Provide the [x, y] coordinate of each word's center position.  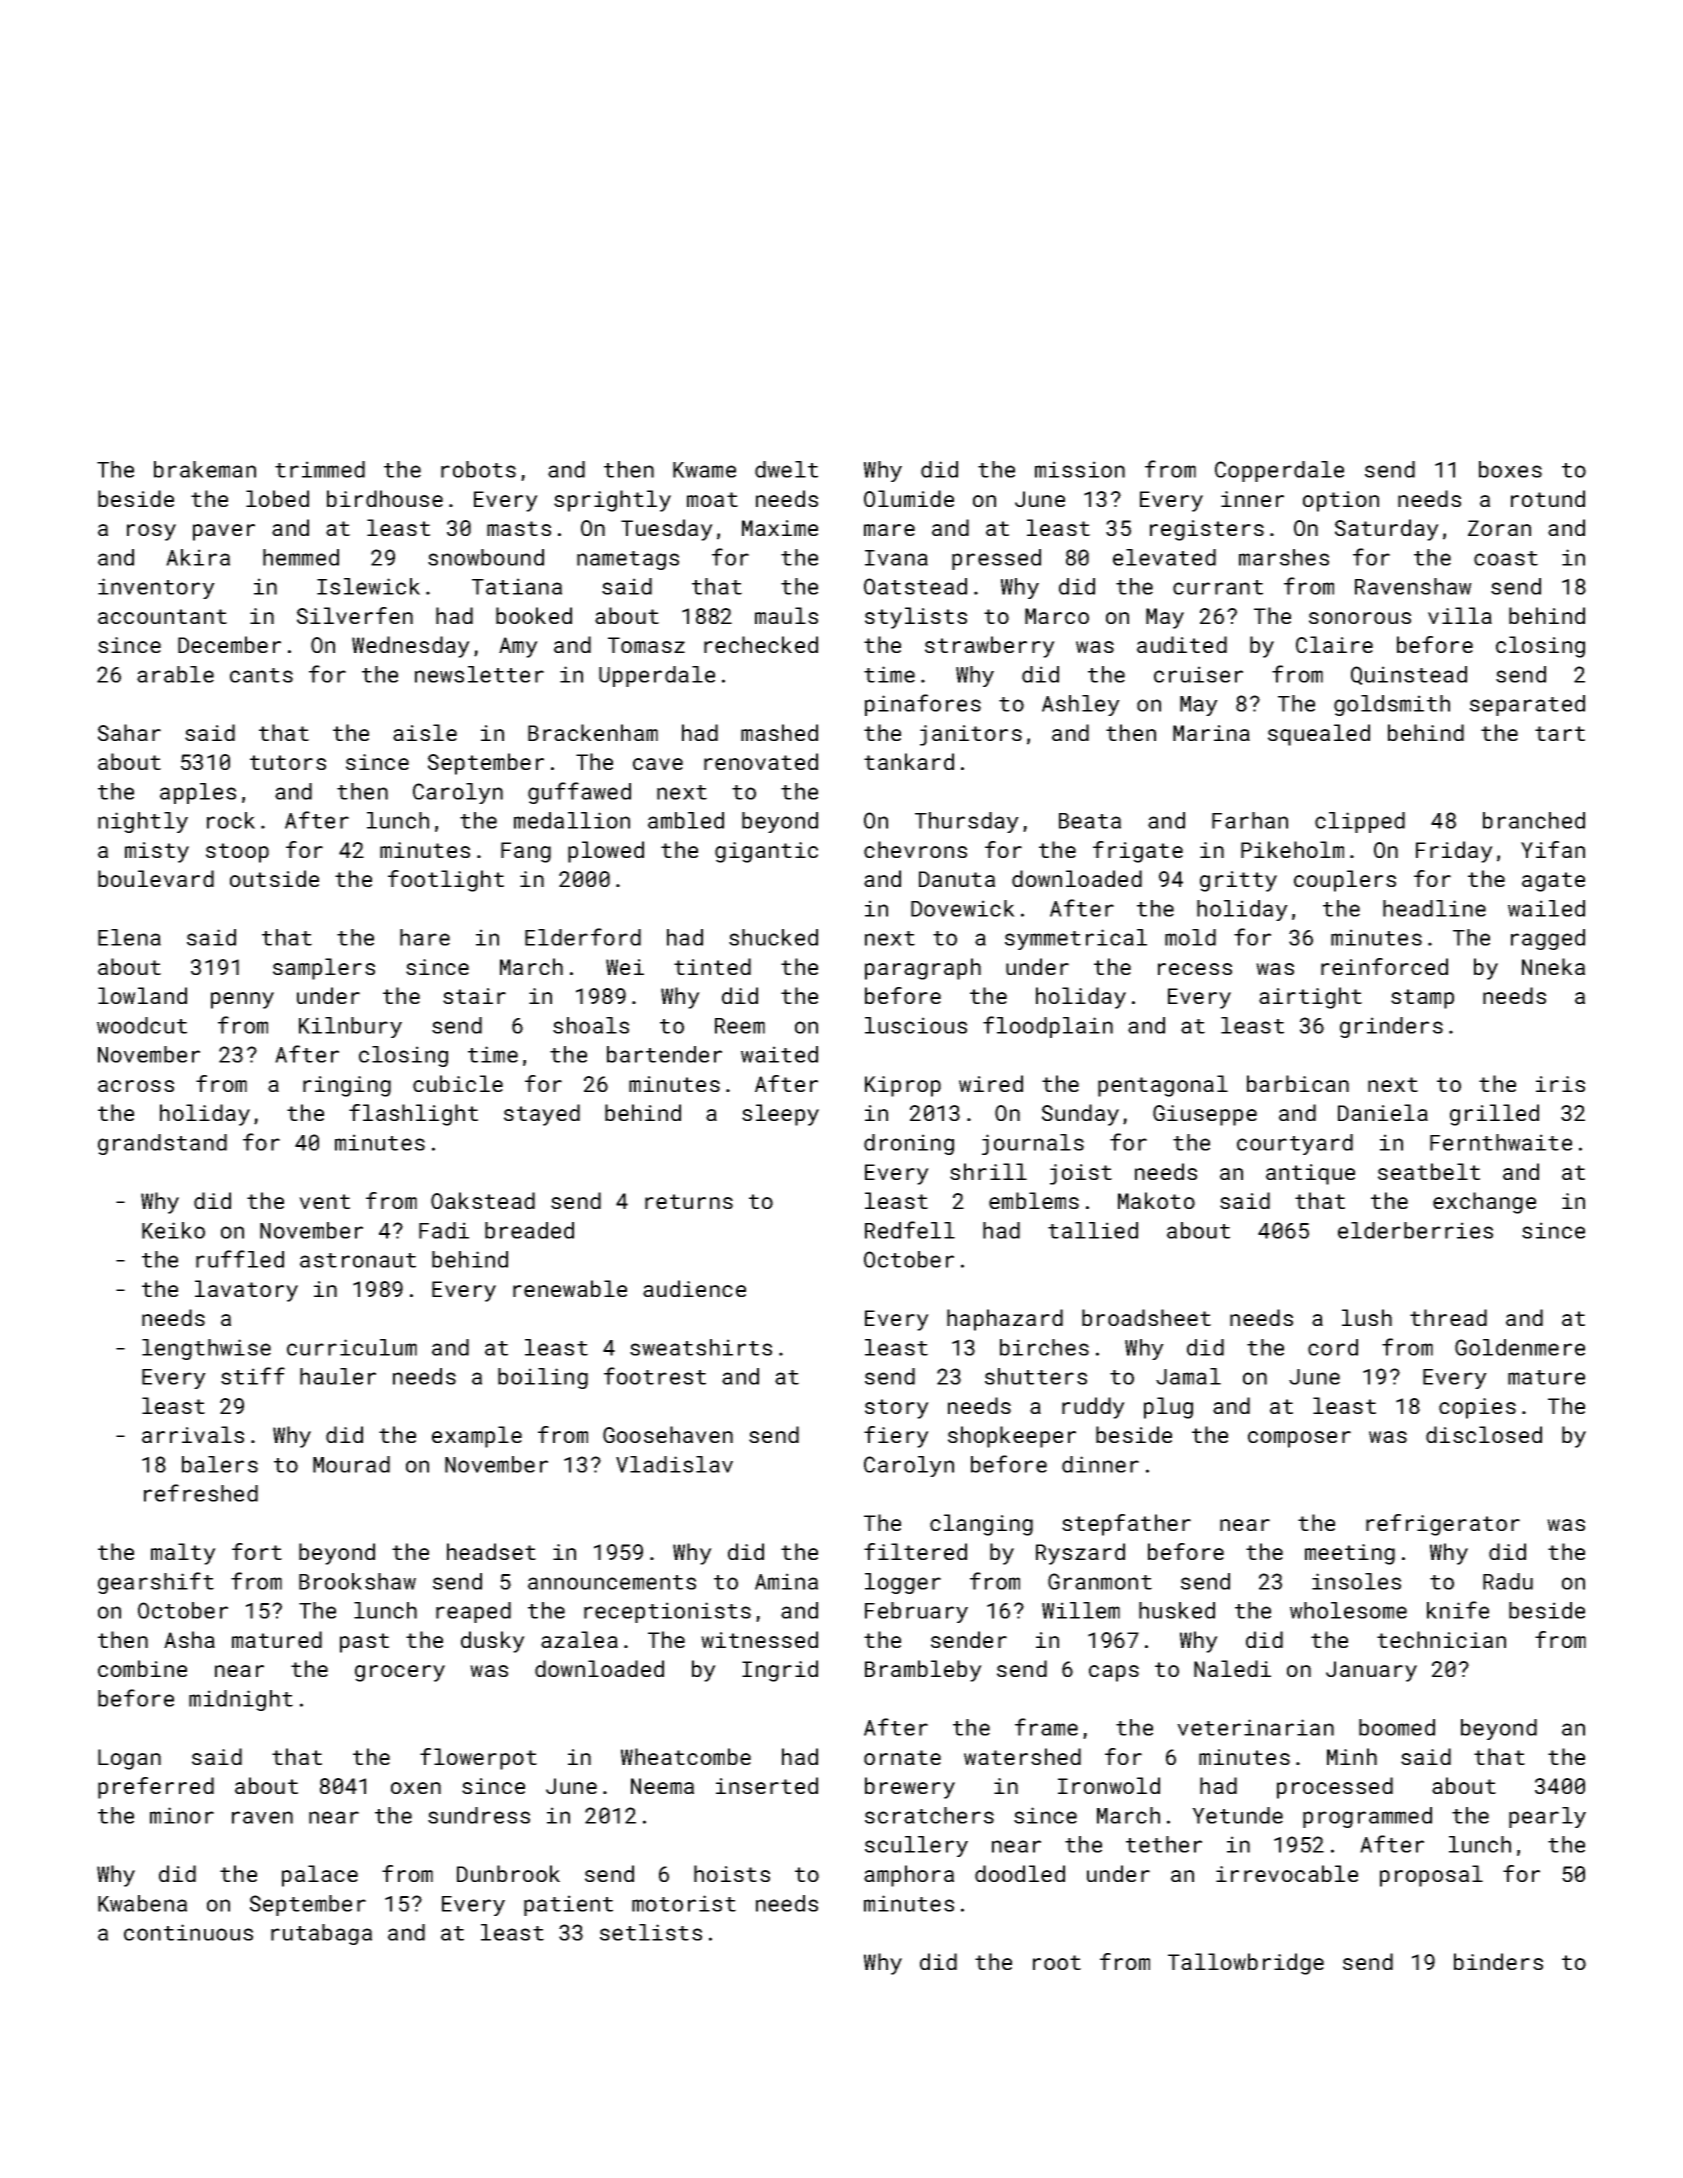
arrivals [193, 1434]
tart [1560, 733]
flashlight [413, 1115]
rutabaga [321, 1934]
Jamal [1188, 1376]
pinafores [923, 705]
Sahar [129, 732]
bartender [664, 1054]
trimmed [320, 469]
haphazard [1005, 1320]
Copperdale [1279, 471]
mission [1080, 469]
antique [1310, 1174]
